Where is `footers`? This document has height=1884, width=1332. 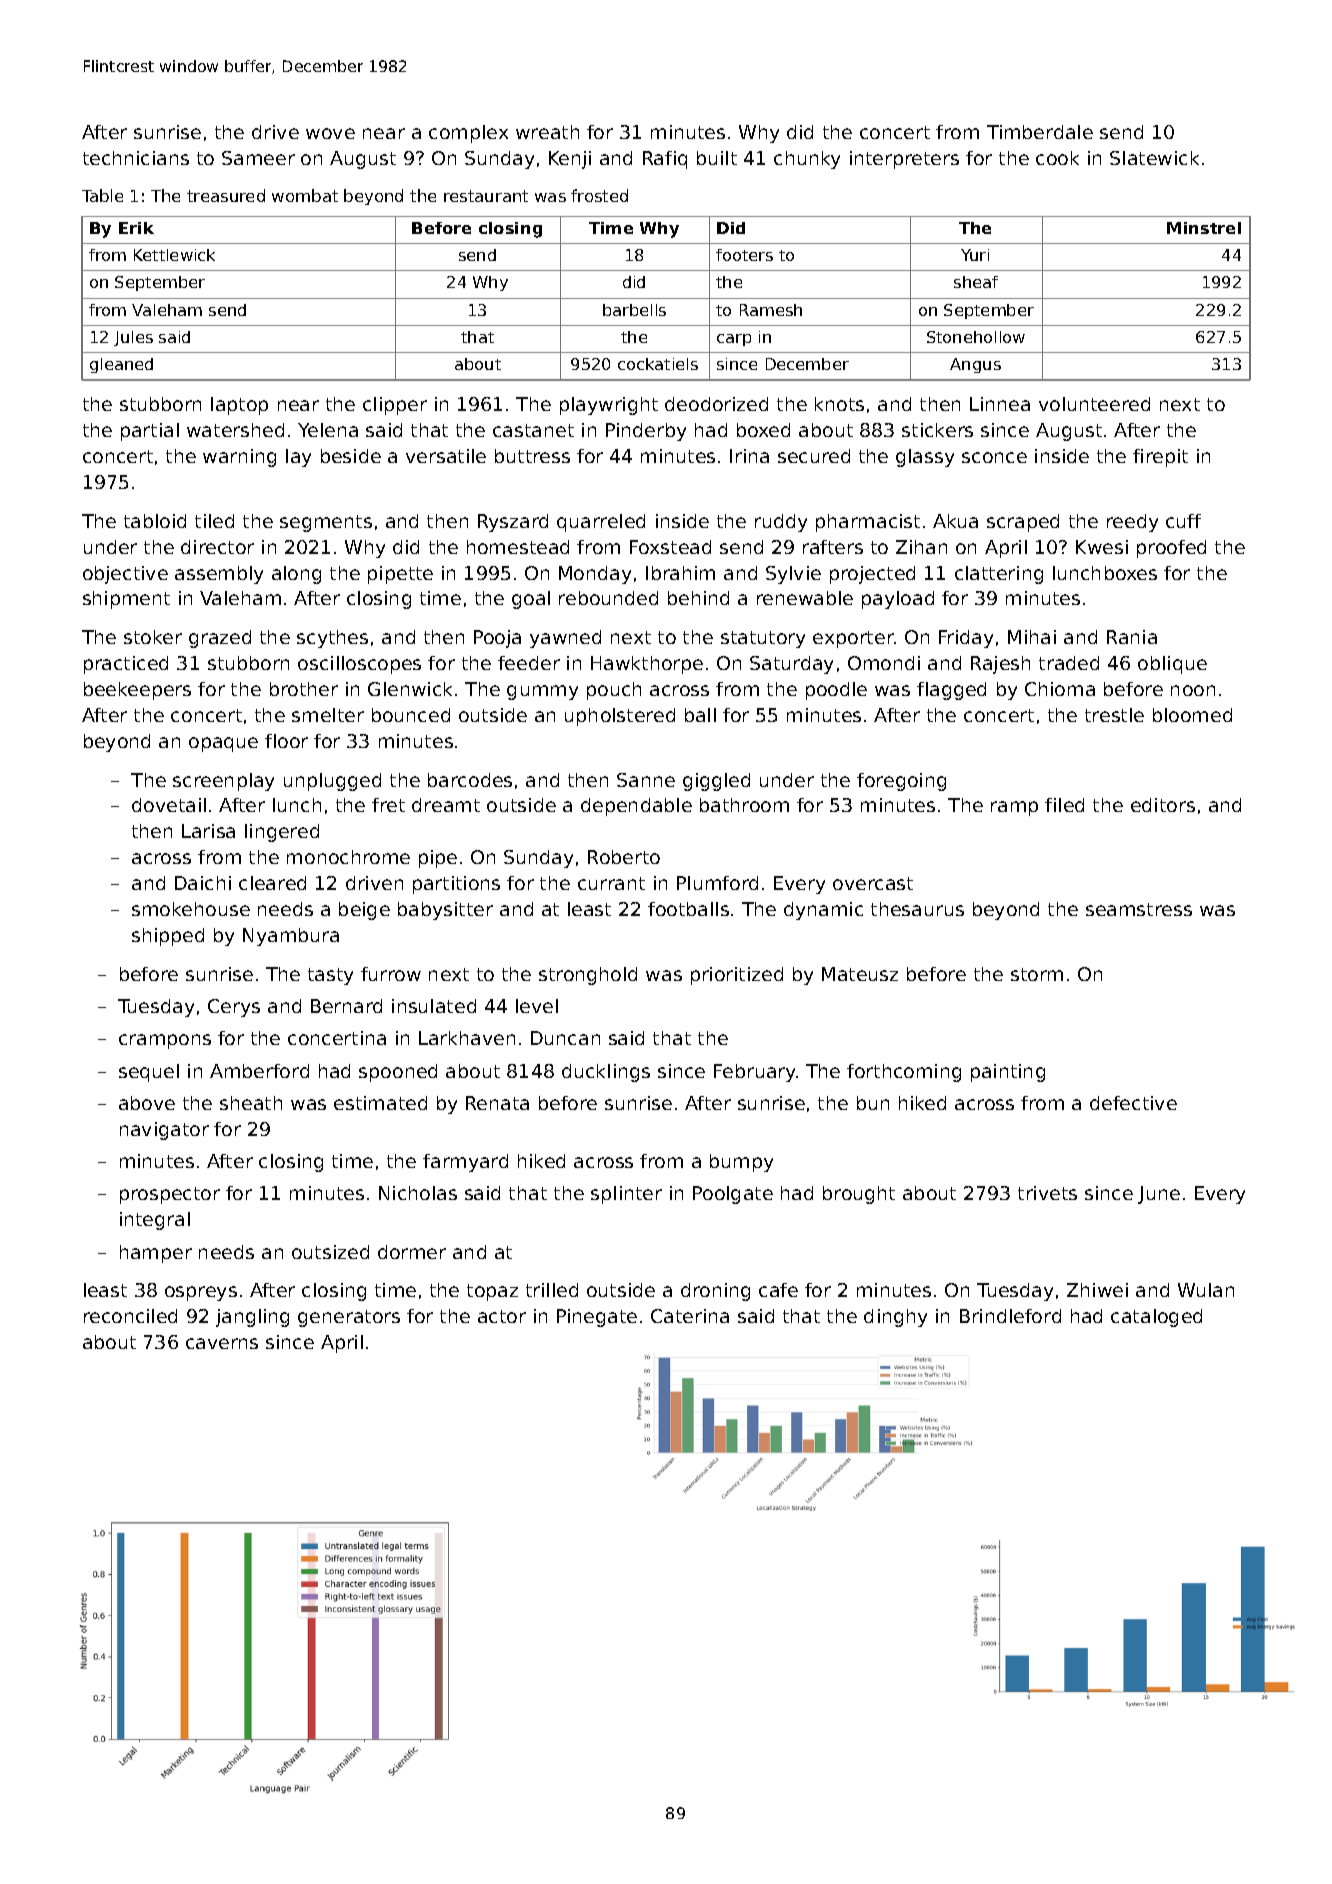 footers is located at coordinates (744, 255).
